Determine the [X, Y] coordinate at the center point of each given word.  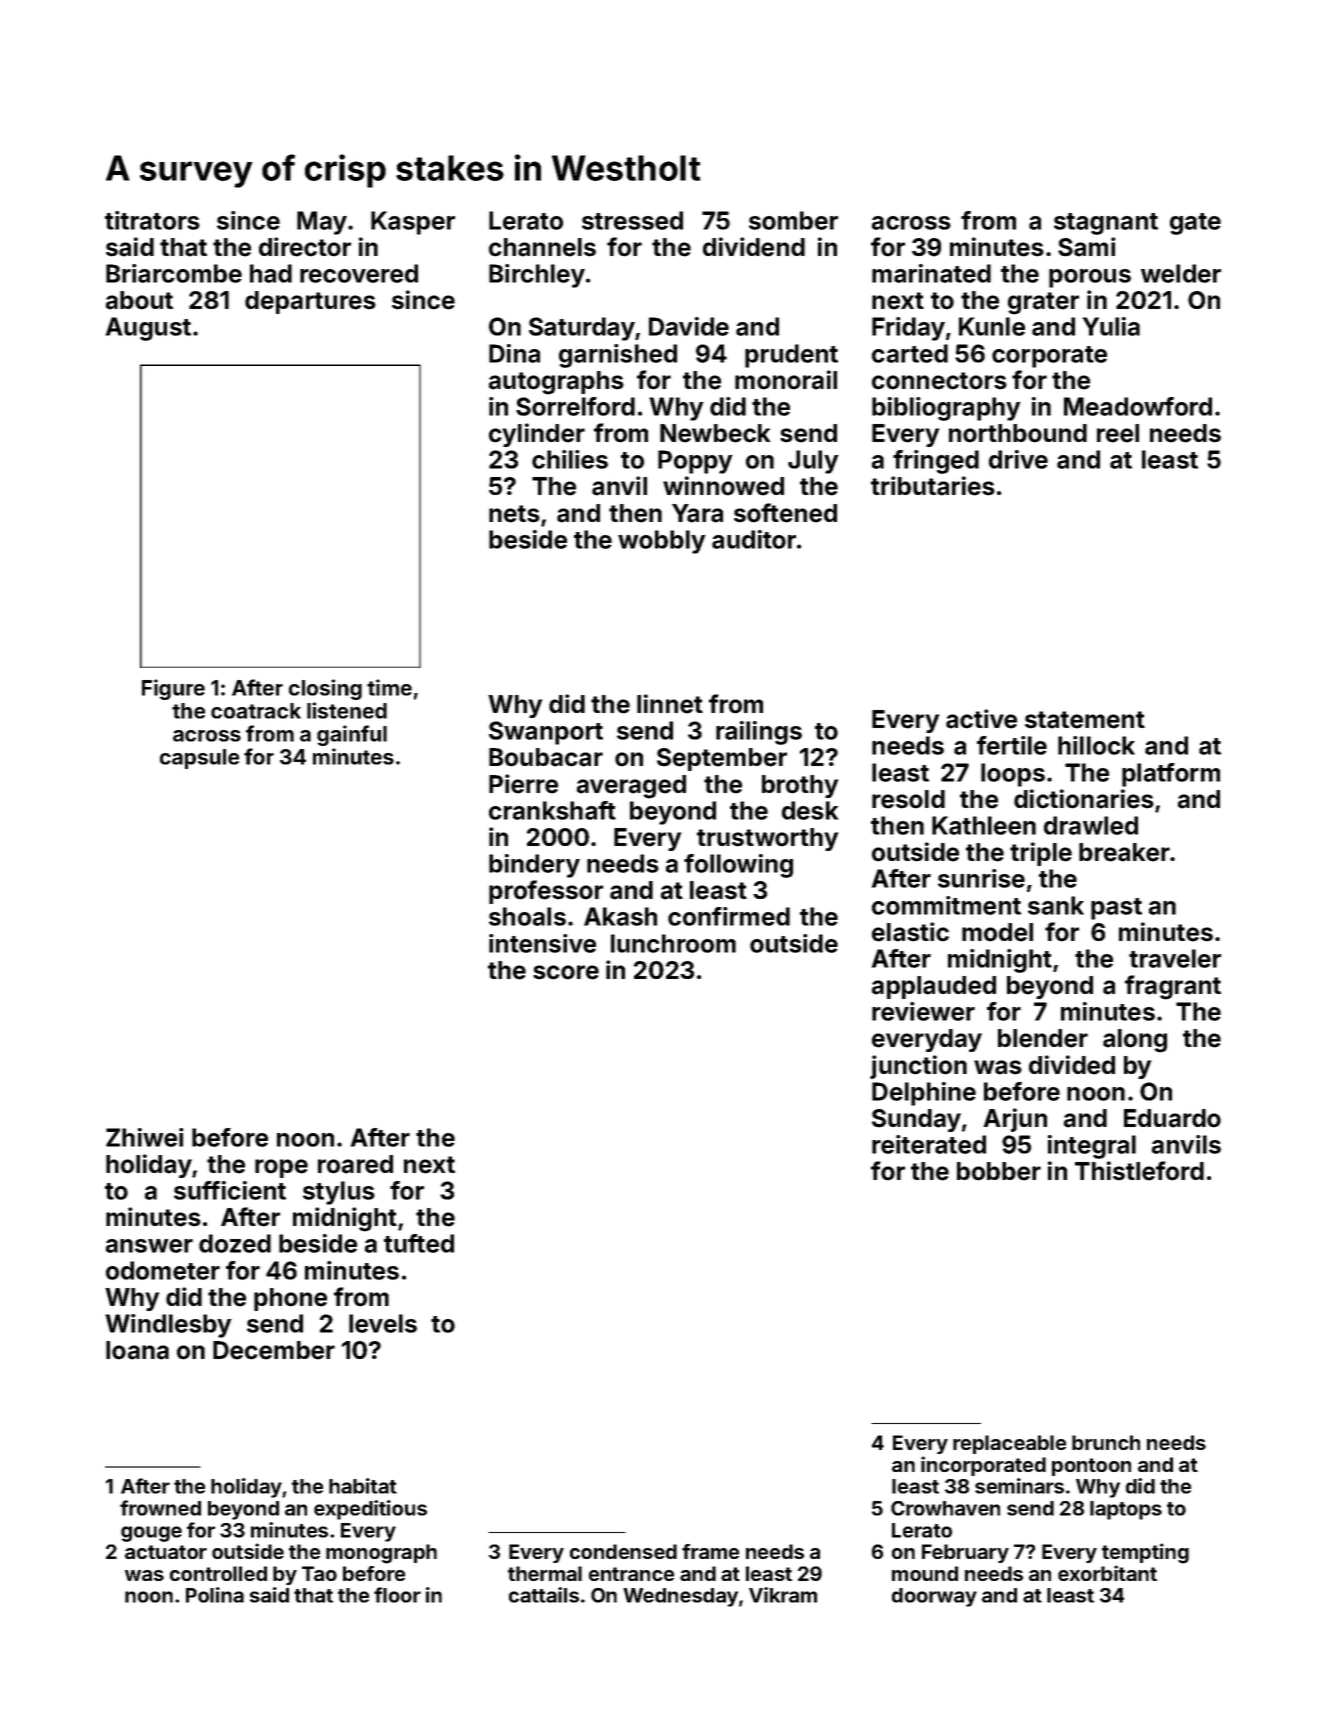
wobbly [662, 542]
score [566, 972]
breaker [1124, 852]
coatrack [256, 711]
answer [149, 1246]
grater [1043, 303]
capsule [199, 759]
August [148, 329]
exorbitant [1107, 1573]
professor [546, 892]
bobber [999, 1171]
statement [1085, 720]
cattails [544, 1595]
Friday [908, 329]
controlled [218, 1573]
